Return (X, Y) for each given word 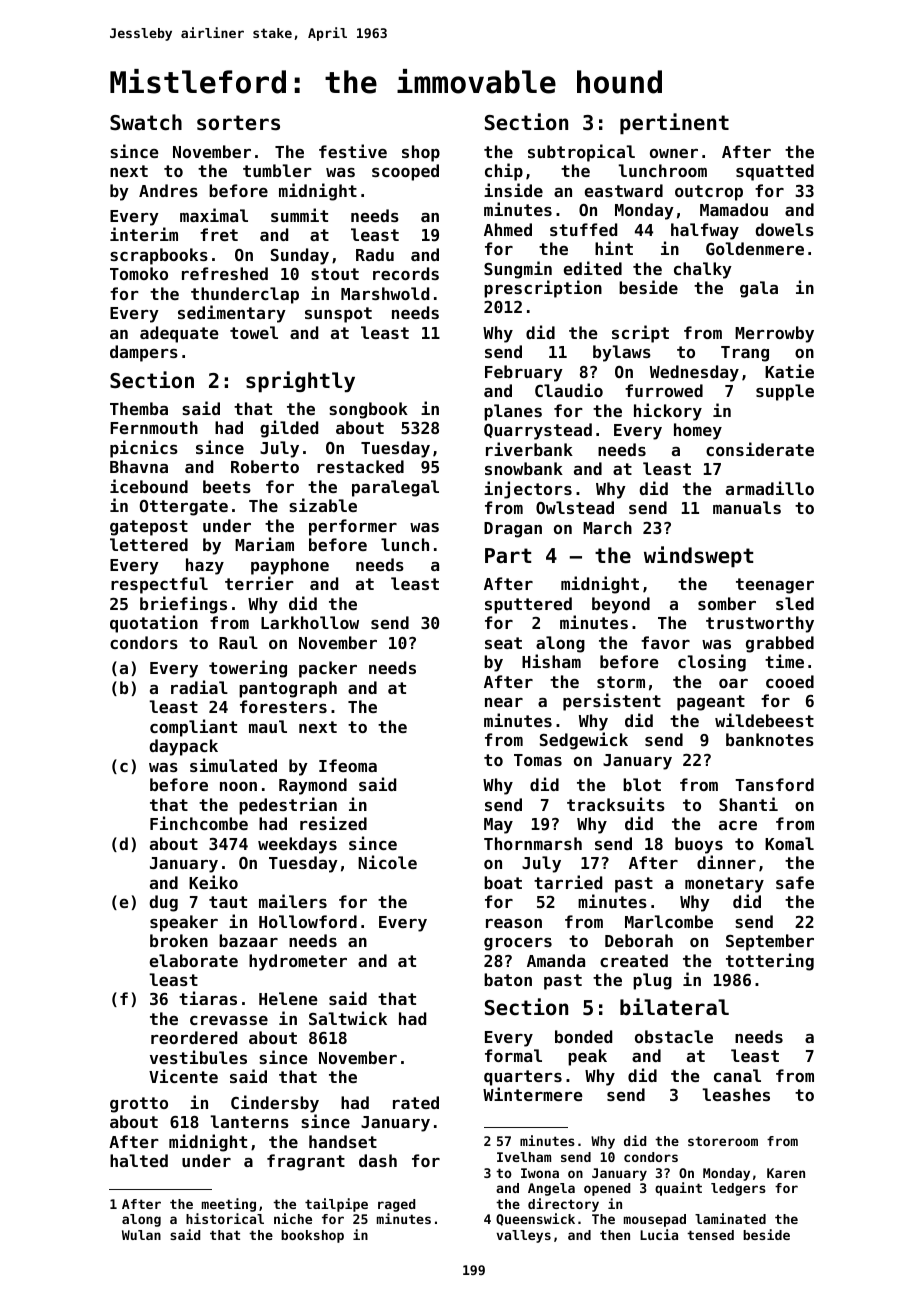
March (607, 527)
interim (144, 234)
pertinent (674, 124)
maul (268, 726)
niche (293, 1218)
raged (396, 1205)
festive (353, 151)
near (504, 702)
